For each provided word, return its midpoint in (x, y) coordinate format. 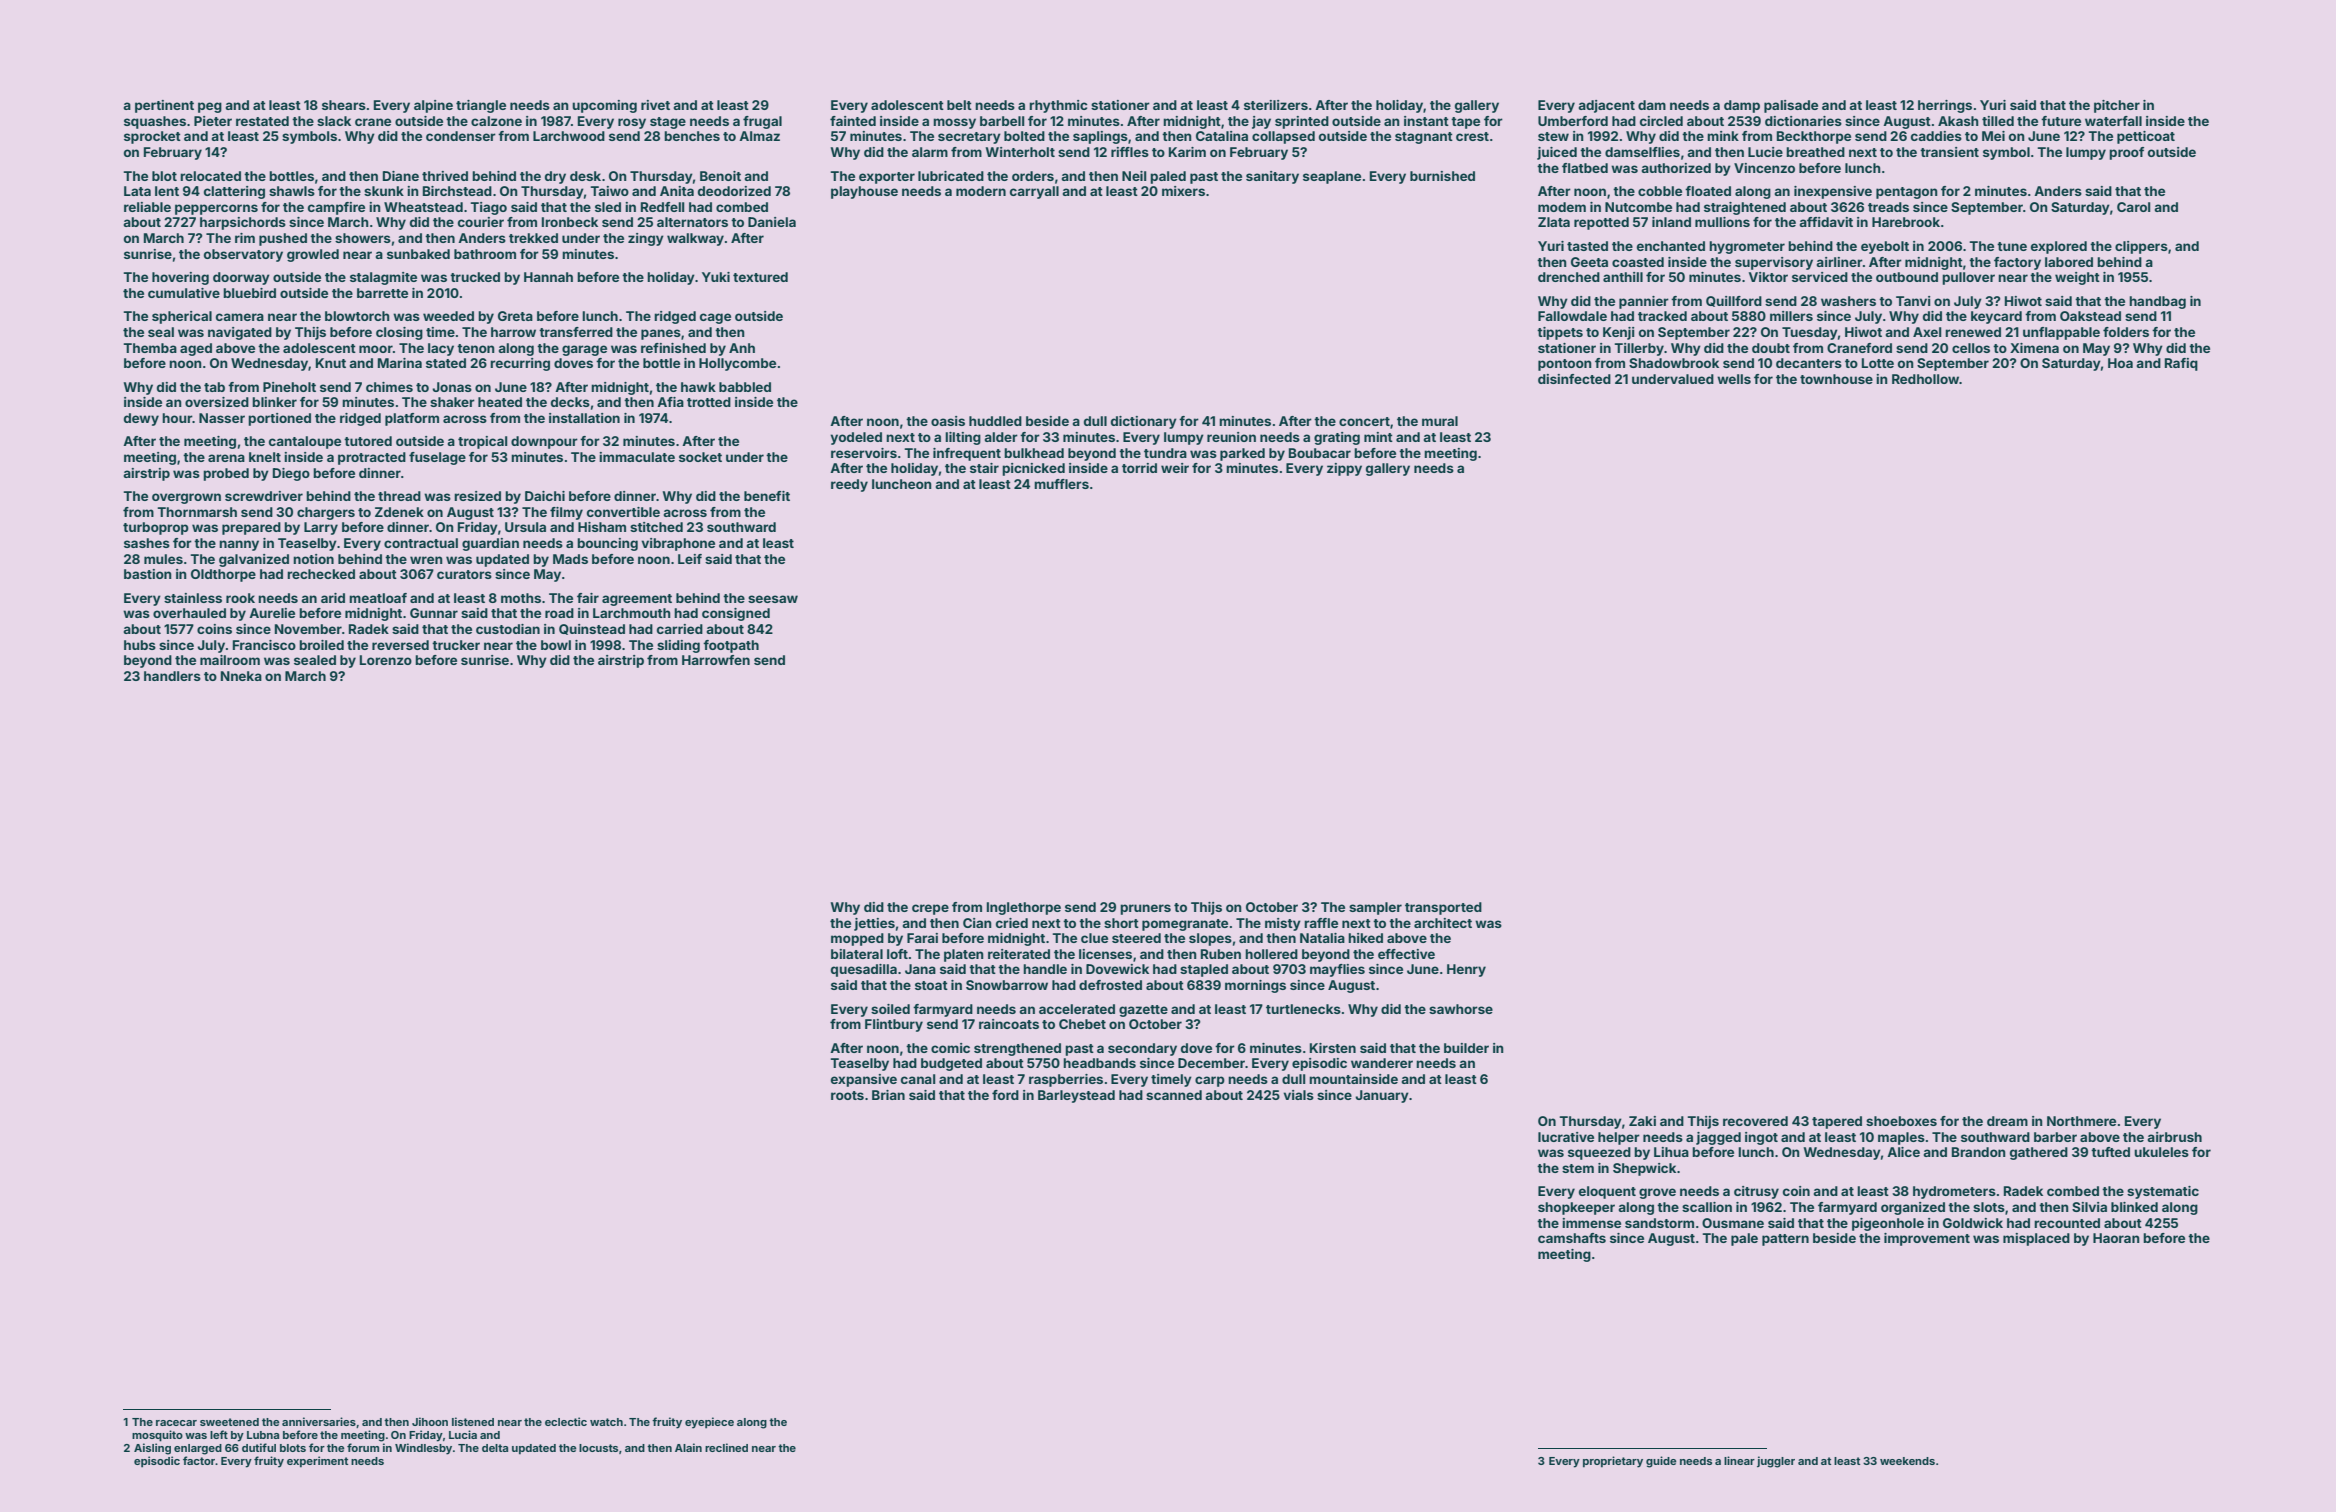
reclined (726, 1447)
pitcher (2117, 106)
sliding (678, 646)
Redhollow (1925, 379)
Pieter (213, 121)
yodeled (856, 438)
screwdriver (264, 496)
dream (2007, 1121)
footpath (731, 646)
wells (1734, 379)
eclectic (566, 1421)
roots (847, 1095)
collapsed (1283, 137)
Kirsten (1333, 1048)
